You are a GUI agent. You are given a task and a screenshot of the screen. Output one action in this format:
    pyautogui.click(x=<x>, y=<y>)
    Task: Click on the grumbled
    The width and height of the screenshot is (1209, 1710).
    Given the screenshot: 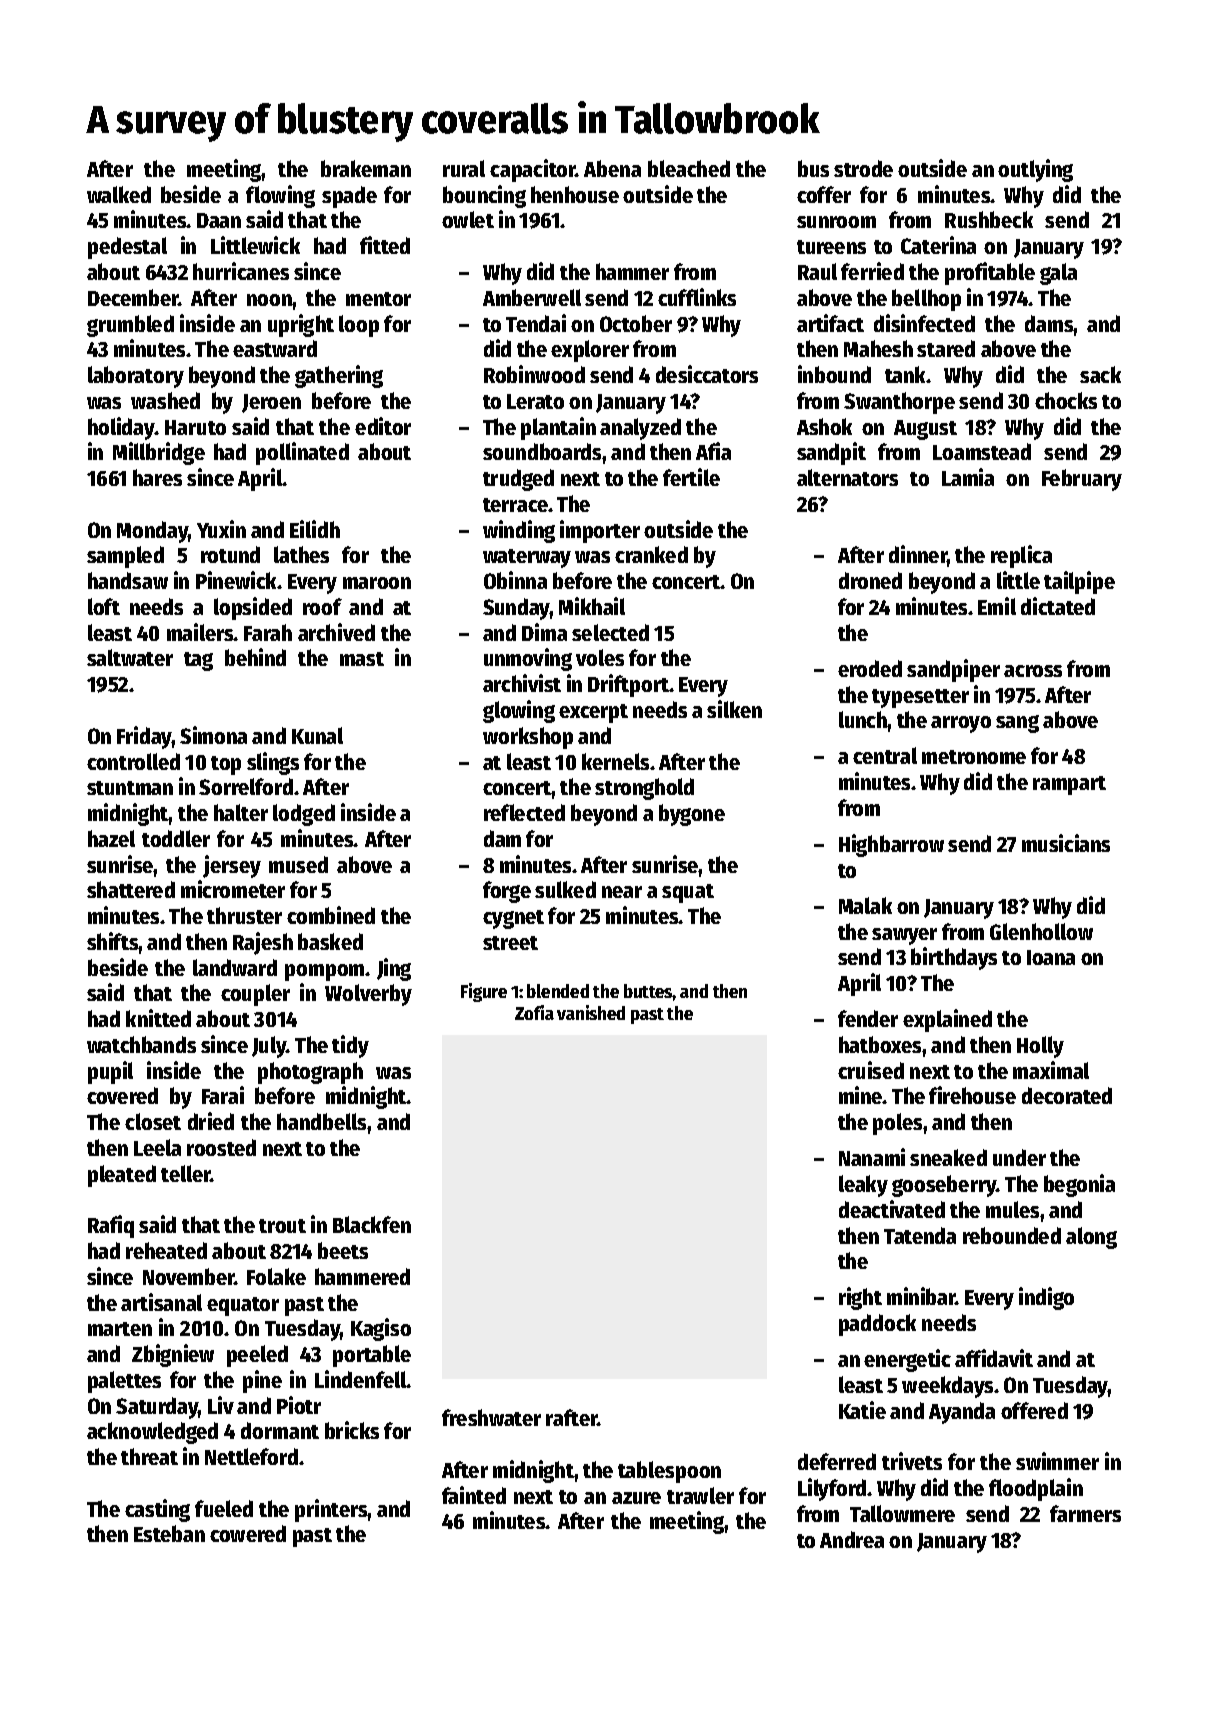 What is the action you would take?
    pyautogui.click(x=130, y=326)
